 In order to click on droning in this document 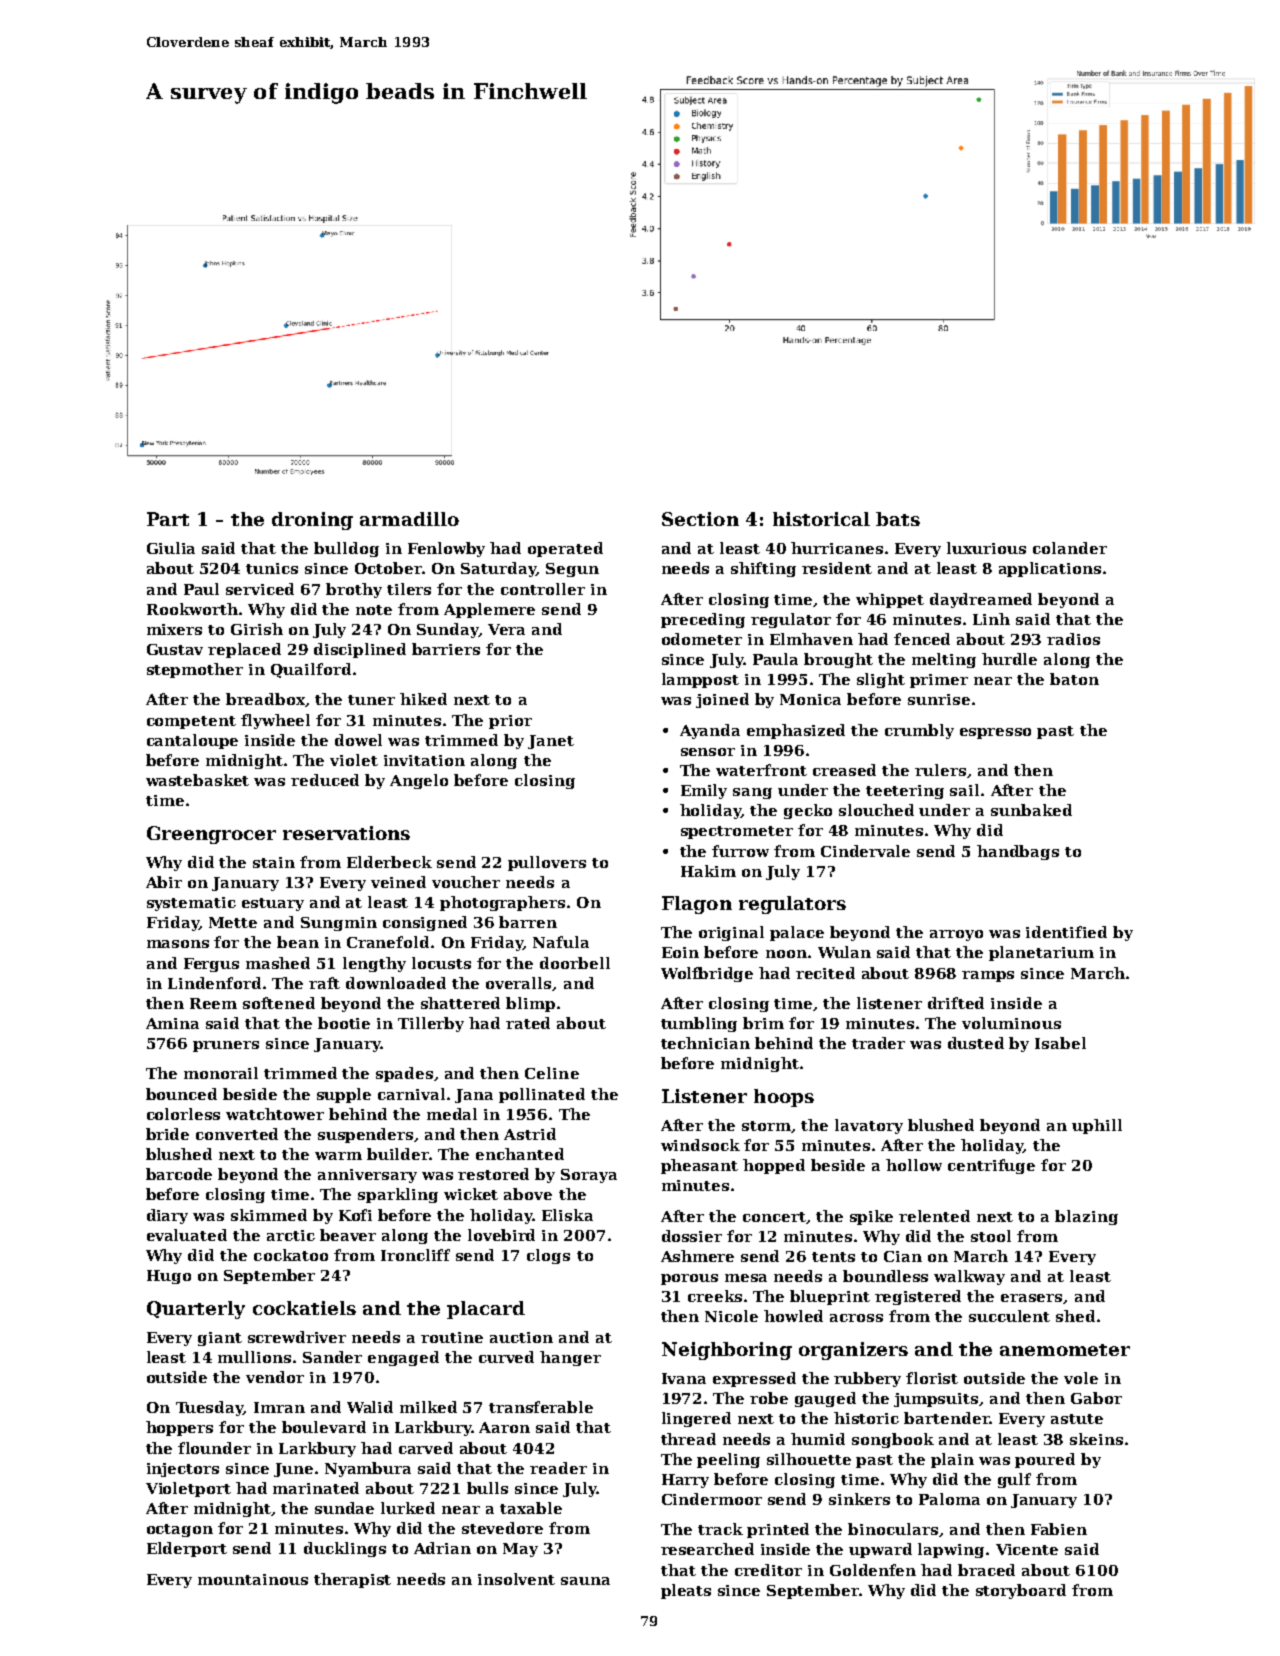, I will do `click(312, 521)`.
